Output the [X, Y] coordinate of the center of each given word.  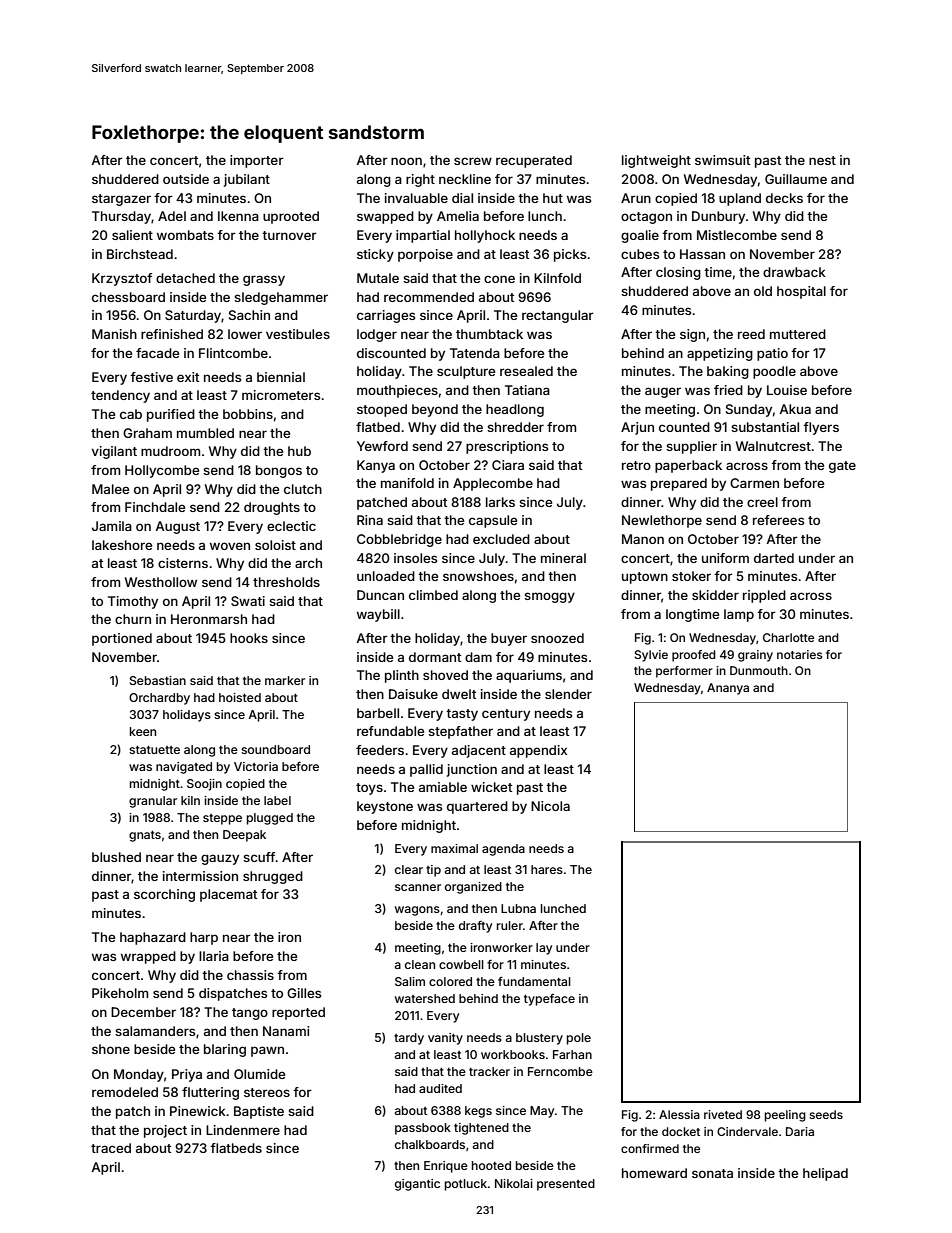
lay [544, 949]
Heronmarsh [209, 619]
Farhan [572, 1054]
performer [684, 672]
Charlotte [788, 637]
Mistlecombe [737, 235]
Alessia [679, 1114]
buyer [509, 639]
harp [204, 938]
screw [473, 161]
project [165, 1131]
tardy [409, 1039]
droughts [272, 508]
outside [186, 179]
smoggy [549, 597]
